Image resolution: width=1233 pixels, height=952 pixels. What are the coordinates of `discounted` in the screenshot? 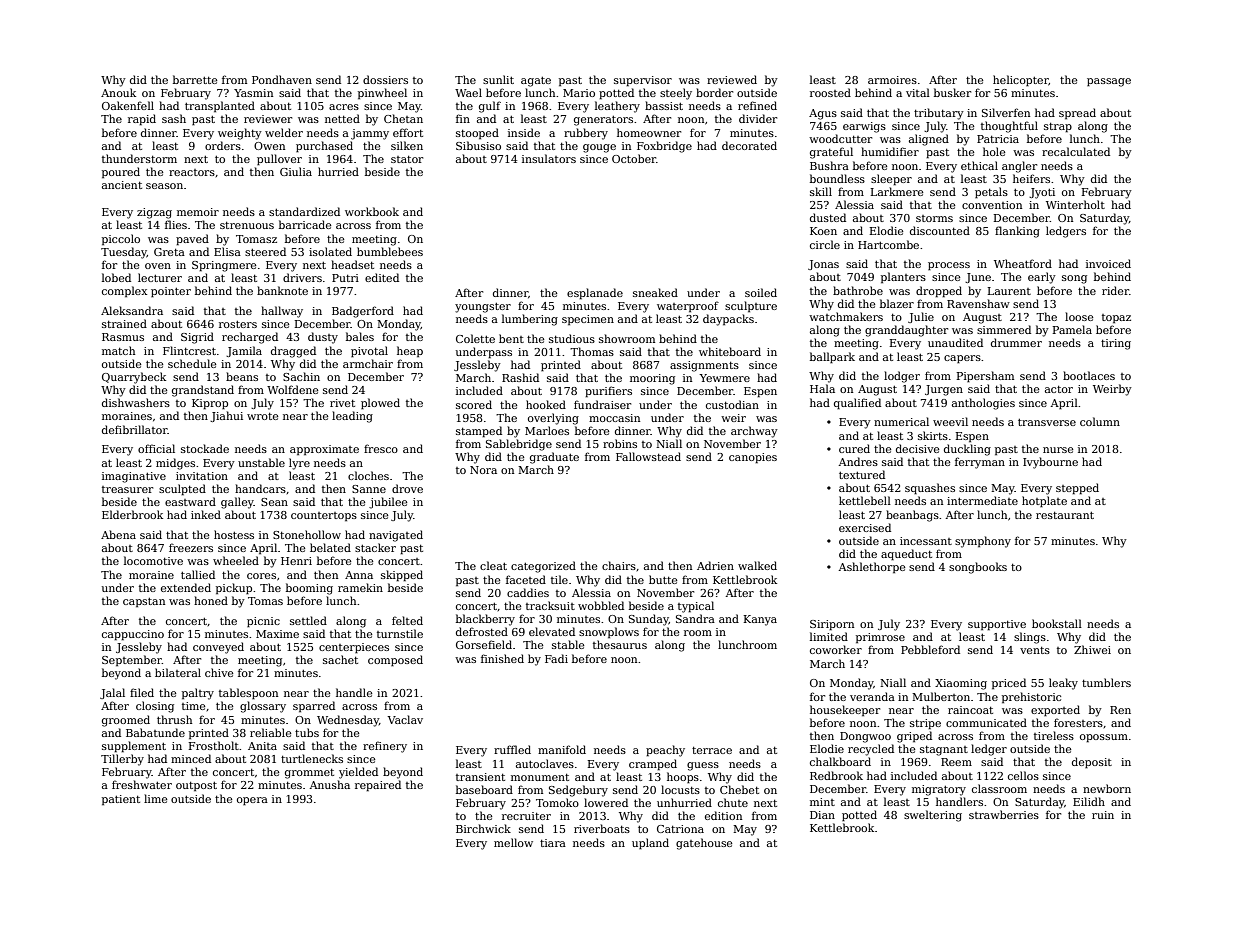 It's located at (940, 230).
